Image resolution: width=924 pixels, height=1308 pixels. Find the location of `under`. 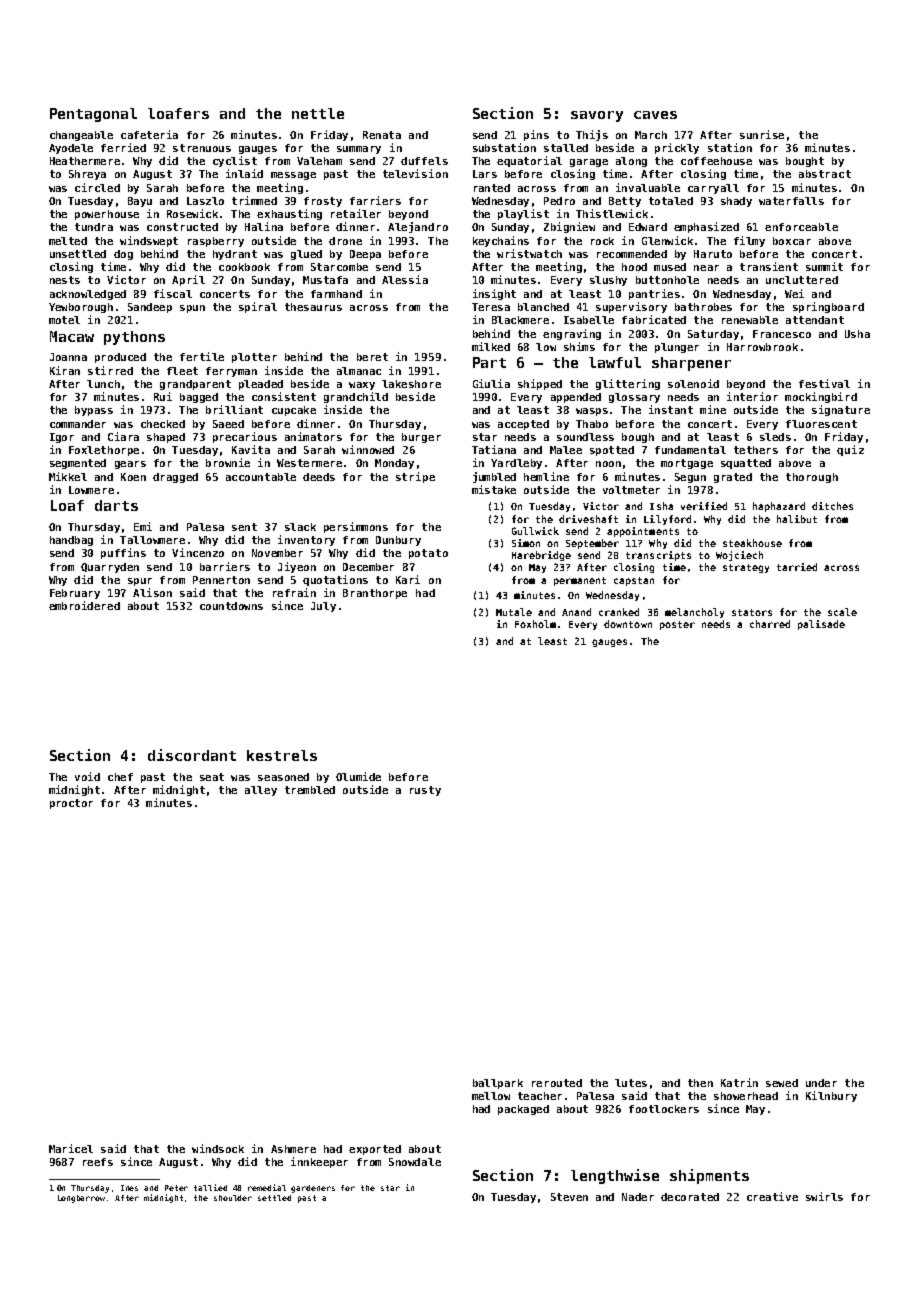

under is located at coordinates (821, 1083).
